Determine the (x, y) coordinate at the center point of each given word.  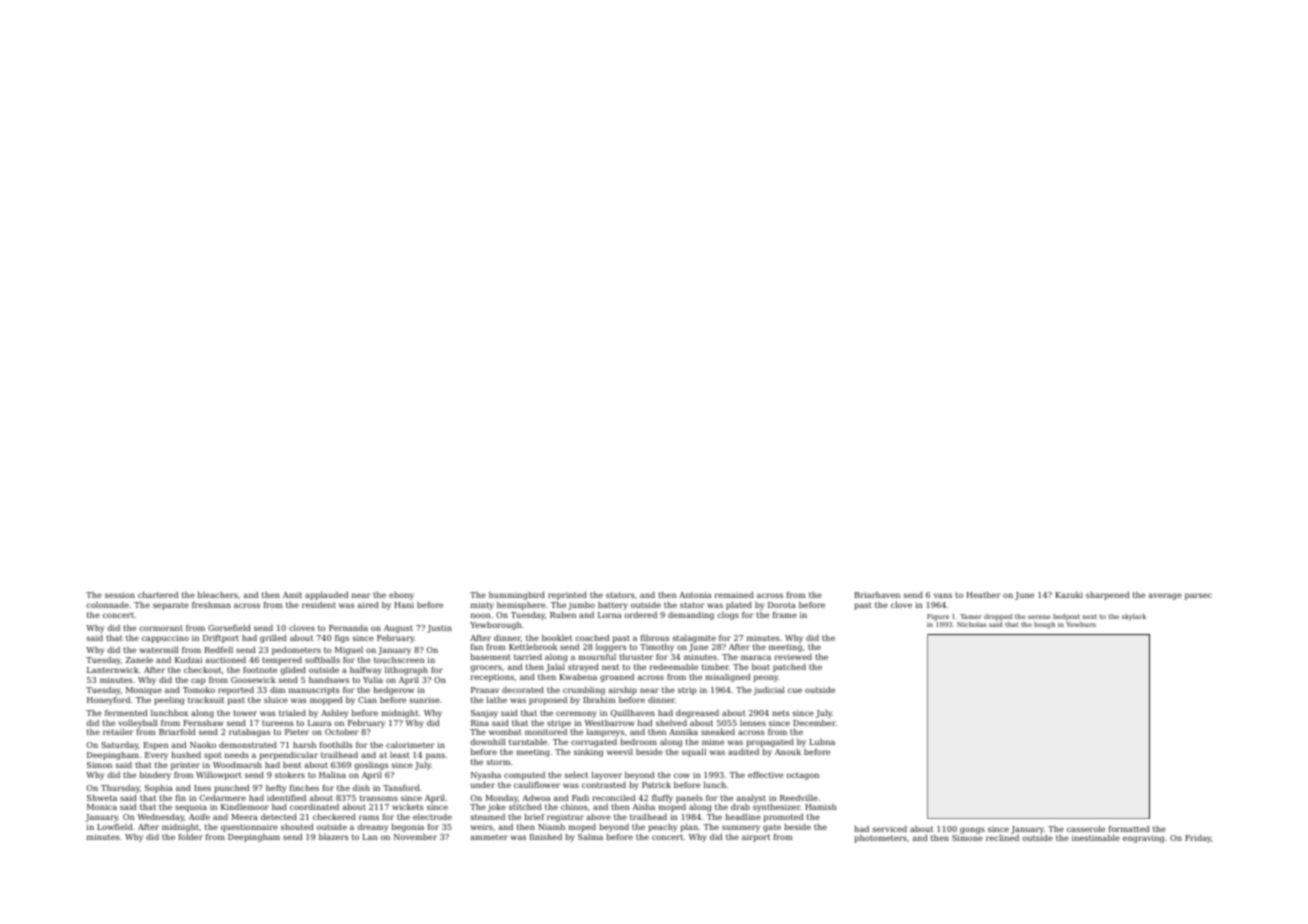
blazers (333, 836)
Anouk (788, 752)
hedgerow (393, 691)
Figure (938, 617)
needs (237, 755)
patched (789, 667)
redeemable (674, 666)
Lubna (822, 741)
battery (613, 605)
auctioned (225, 659)
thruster (636, 656)
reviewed (793, 657)
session (120, 595)
